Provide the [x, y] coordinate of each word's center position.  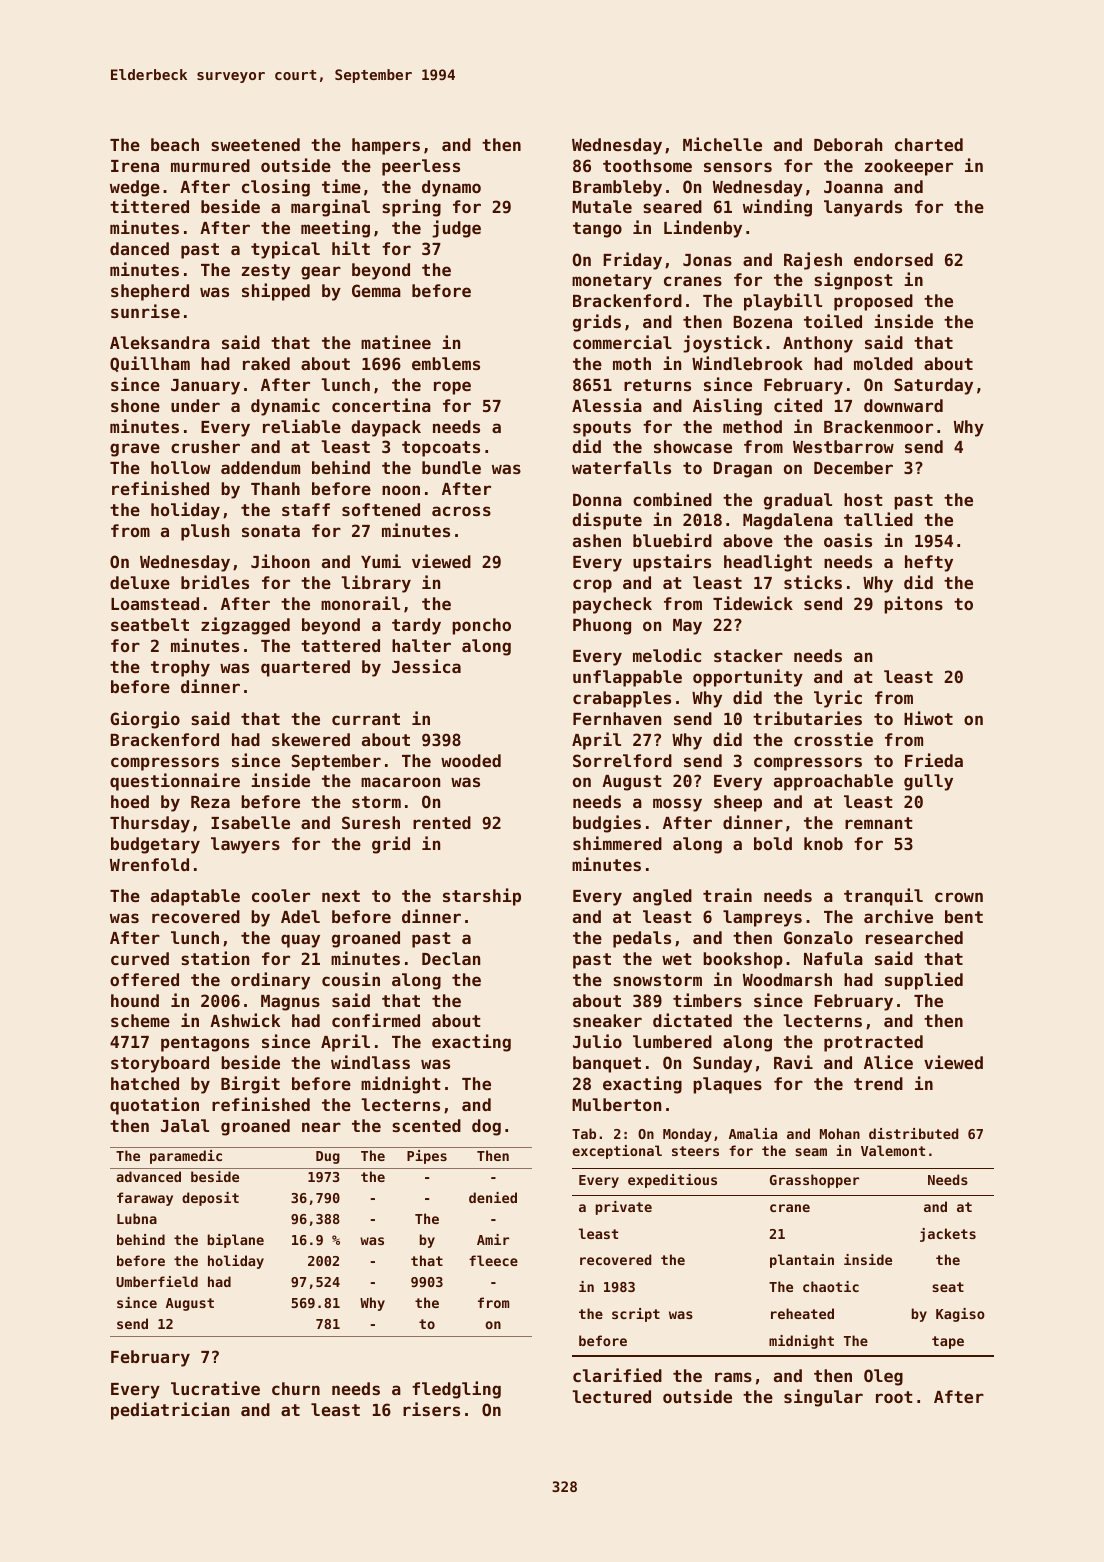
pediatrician [170, 1411]
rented [442, 822]
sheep [738, 803]
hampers [386, 146]
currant [366, 719]
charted [929, 144]
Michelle [722, 144]
